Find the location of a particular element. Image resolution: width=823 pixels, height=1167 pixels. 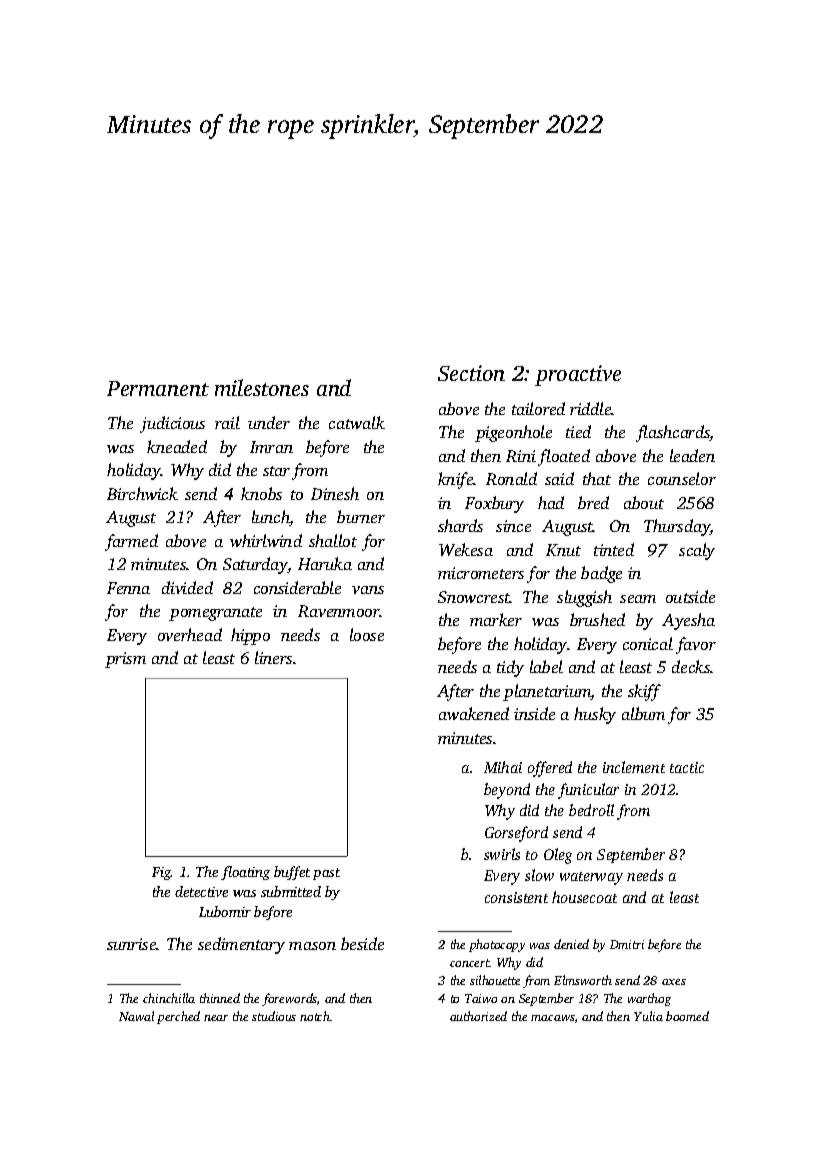

Fig is located at coordinates (161, 873).
